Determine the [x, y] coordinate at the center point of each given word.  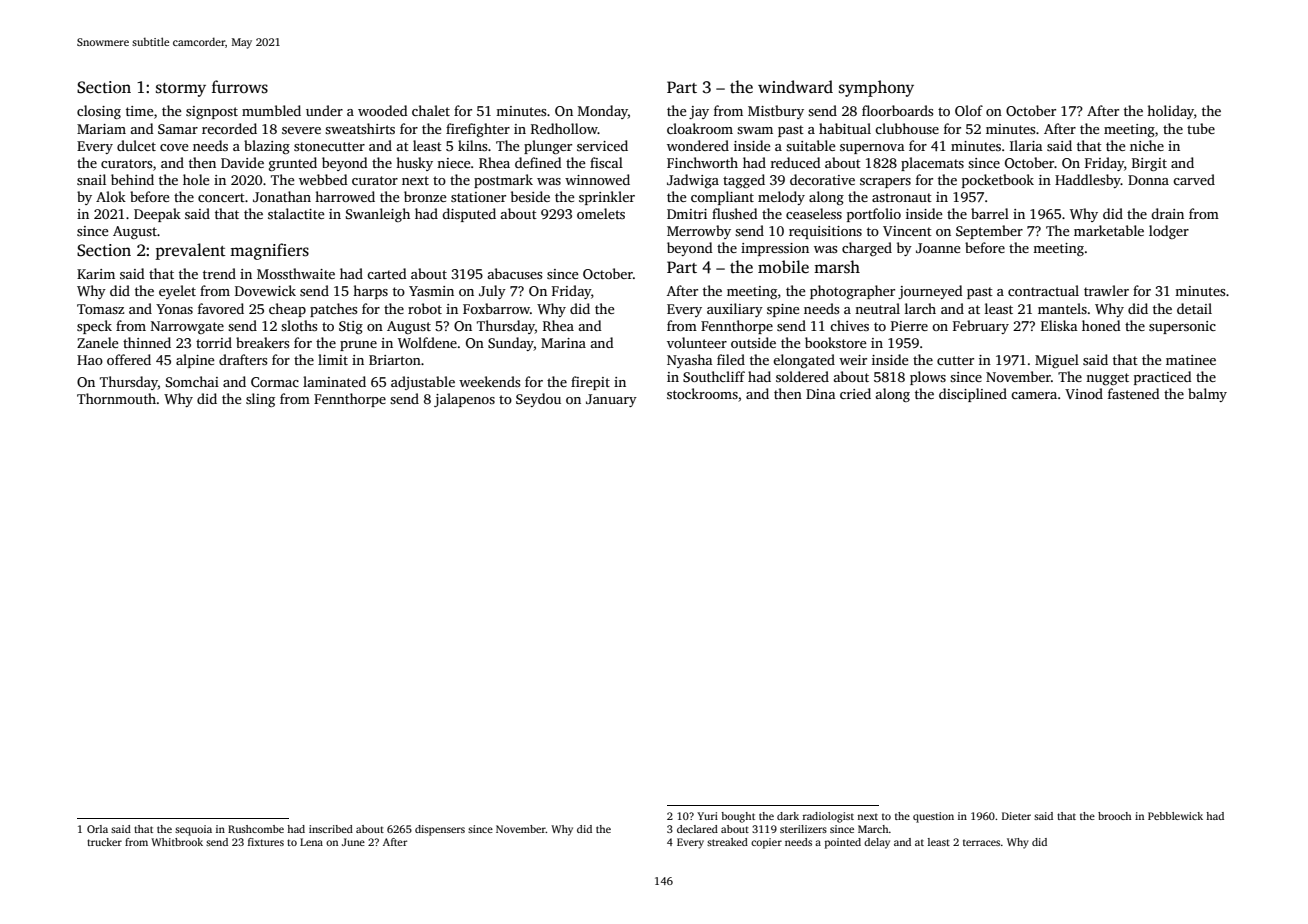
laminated [334, 381]
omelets [601, 213]
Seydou [538, 400]
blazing [267, 147]
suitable [810, 145]
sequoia [193, 830]
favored [221, 308]
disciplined [973, 395]
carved [1194, 179]
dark [788, 816]
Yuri [707, 816]
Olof [969, 110]
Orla [97, 829]
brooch [1114, 816]
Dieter [1016, 816]
